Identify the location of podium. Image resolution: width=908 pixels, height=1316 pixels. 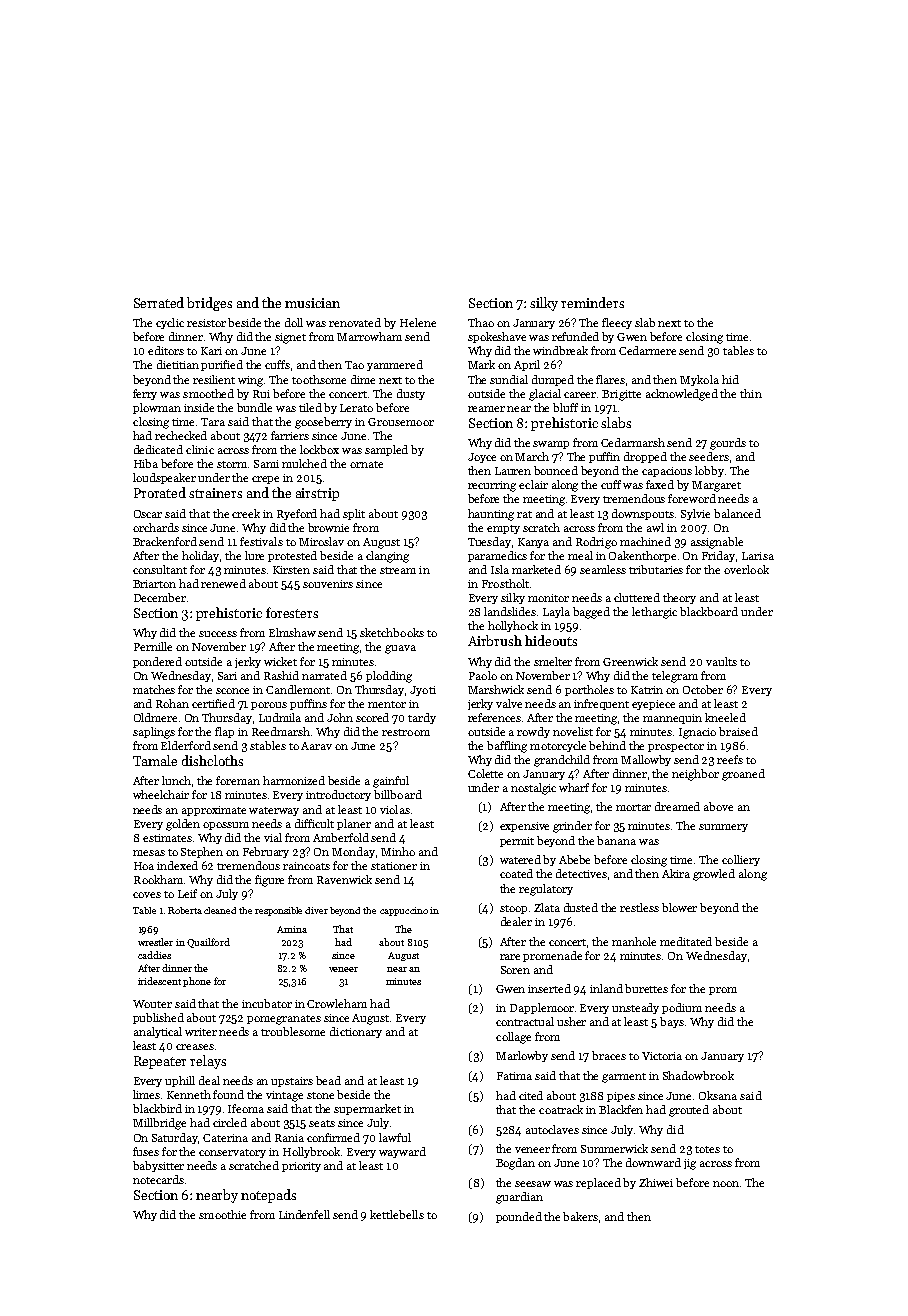
(682, 1008).
